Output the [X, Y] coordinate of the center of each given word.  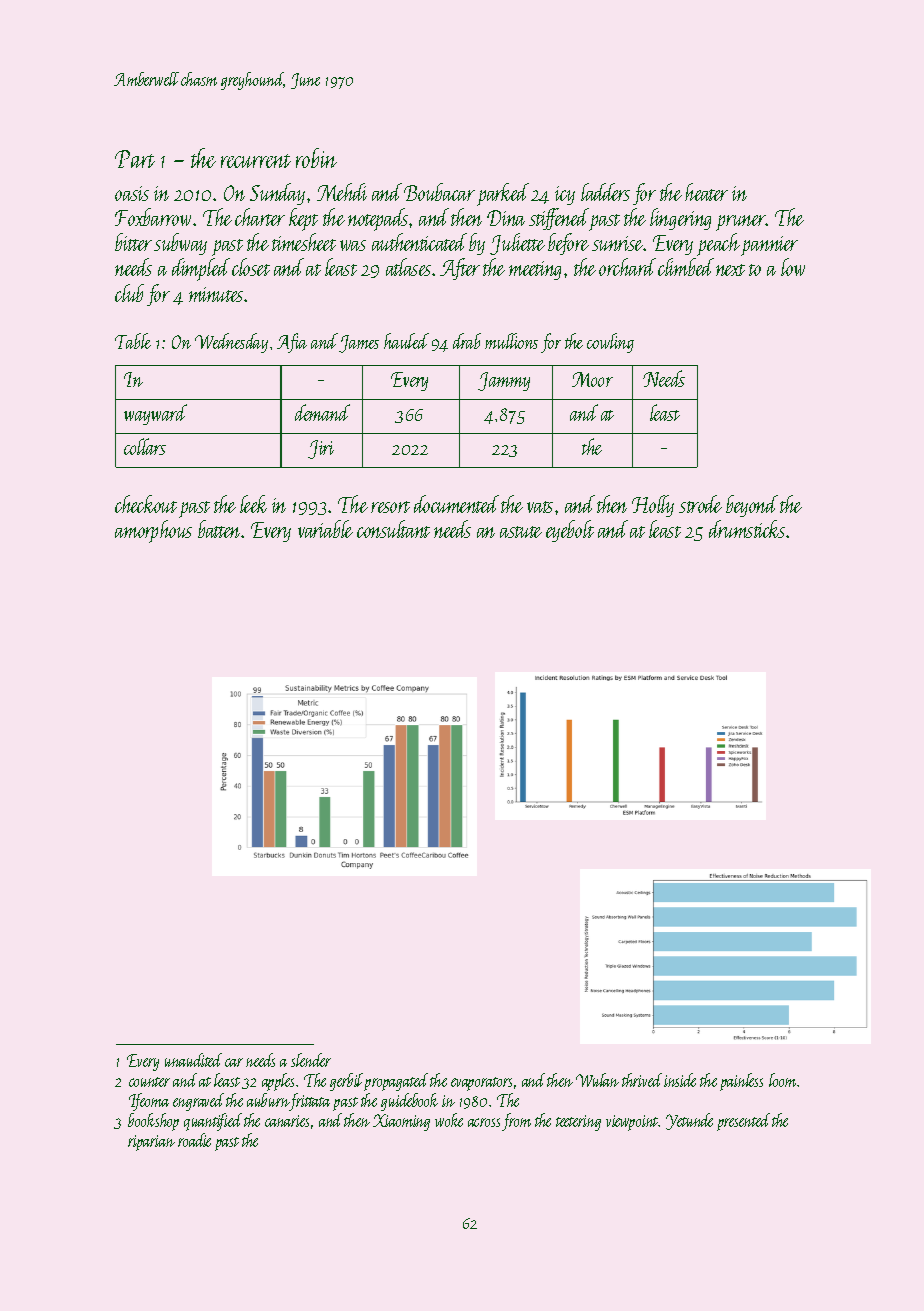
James [359, 344]
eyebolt [570, 531]
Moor [592, 379]
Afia [292, 343]
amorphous [153, 531]
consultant [393, 529]
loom [782, 1080]
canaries [287, 1121]
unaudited [193, 1060]
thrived [642, 1080]
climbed [686, 267]
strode [700, 504]
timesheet [304, 242]
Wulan [597, 1080]
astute [521, 532]
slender [311, 1060]
